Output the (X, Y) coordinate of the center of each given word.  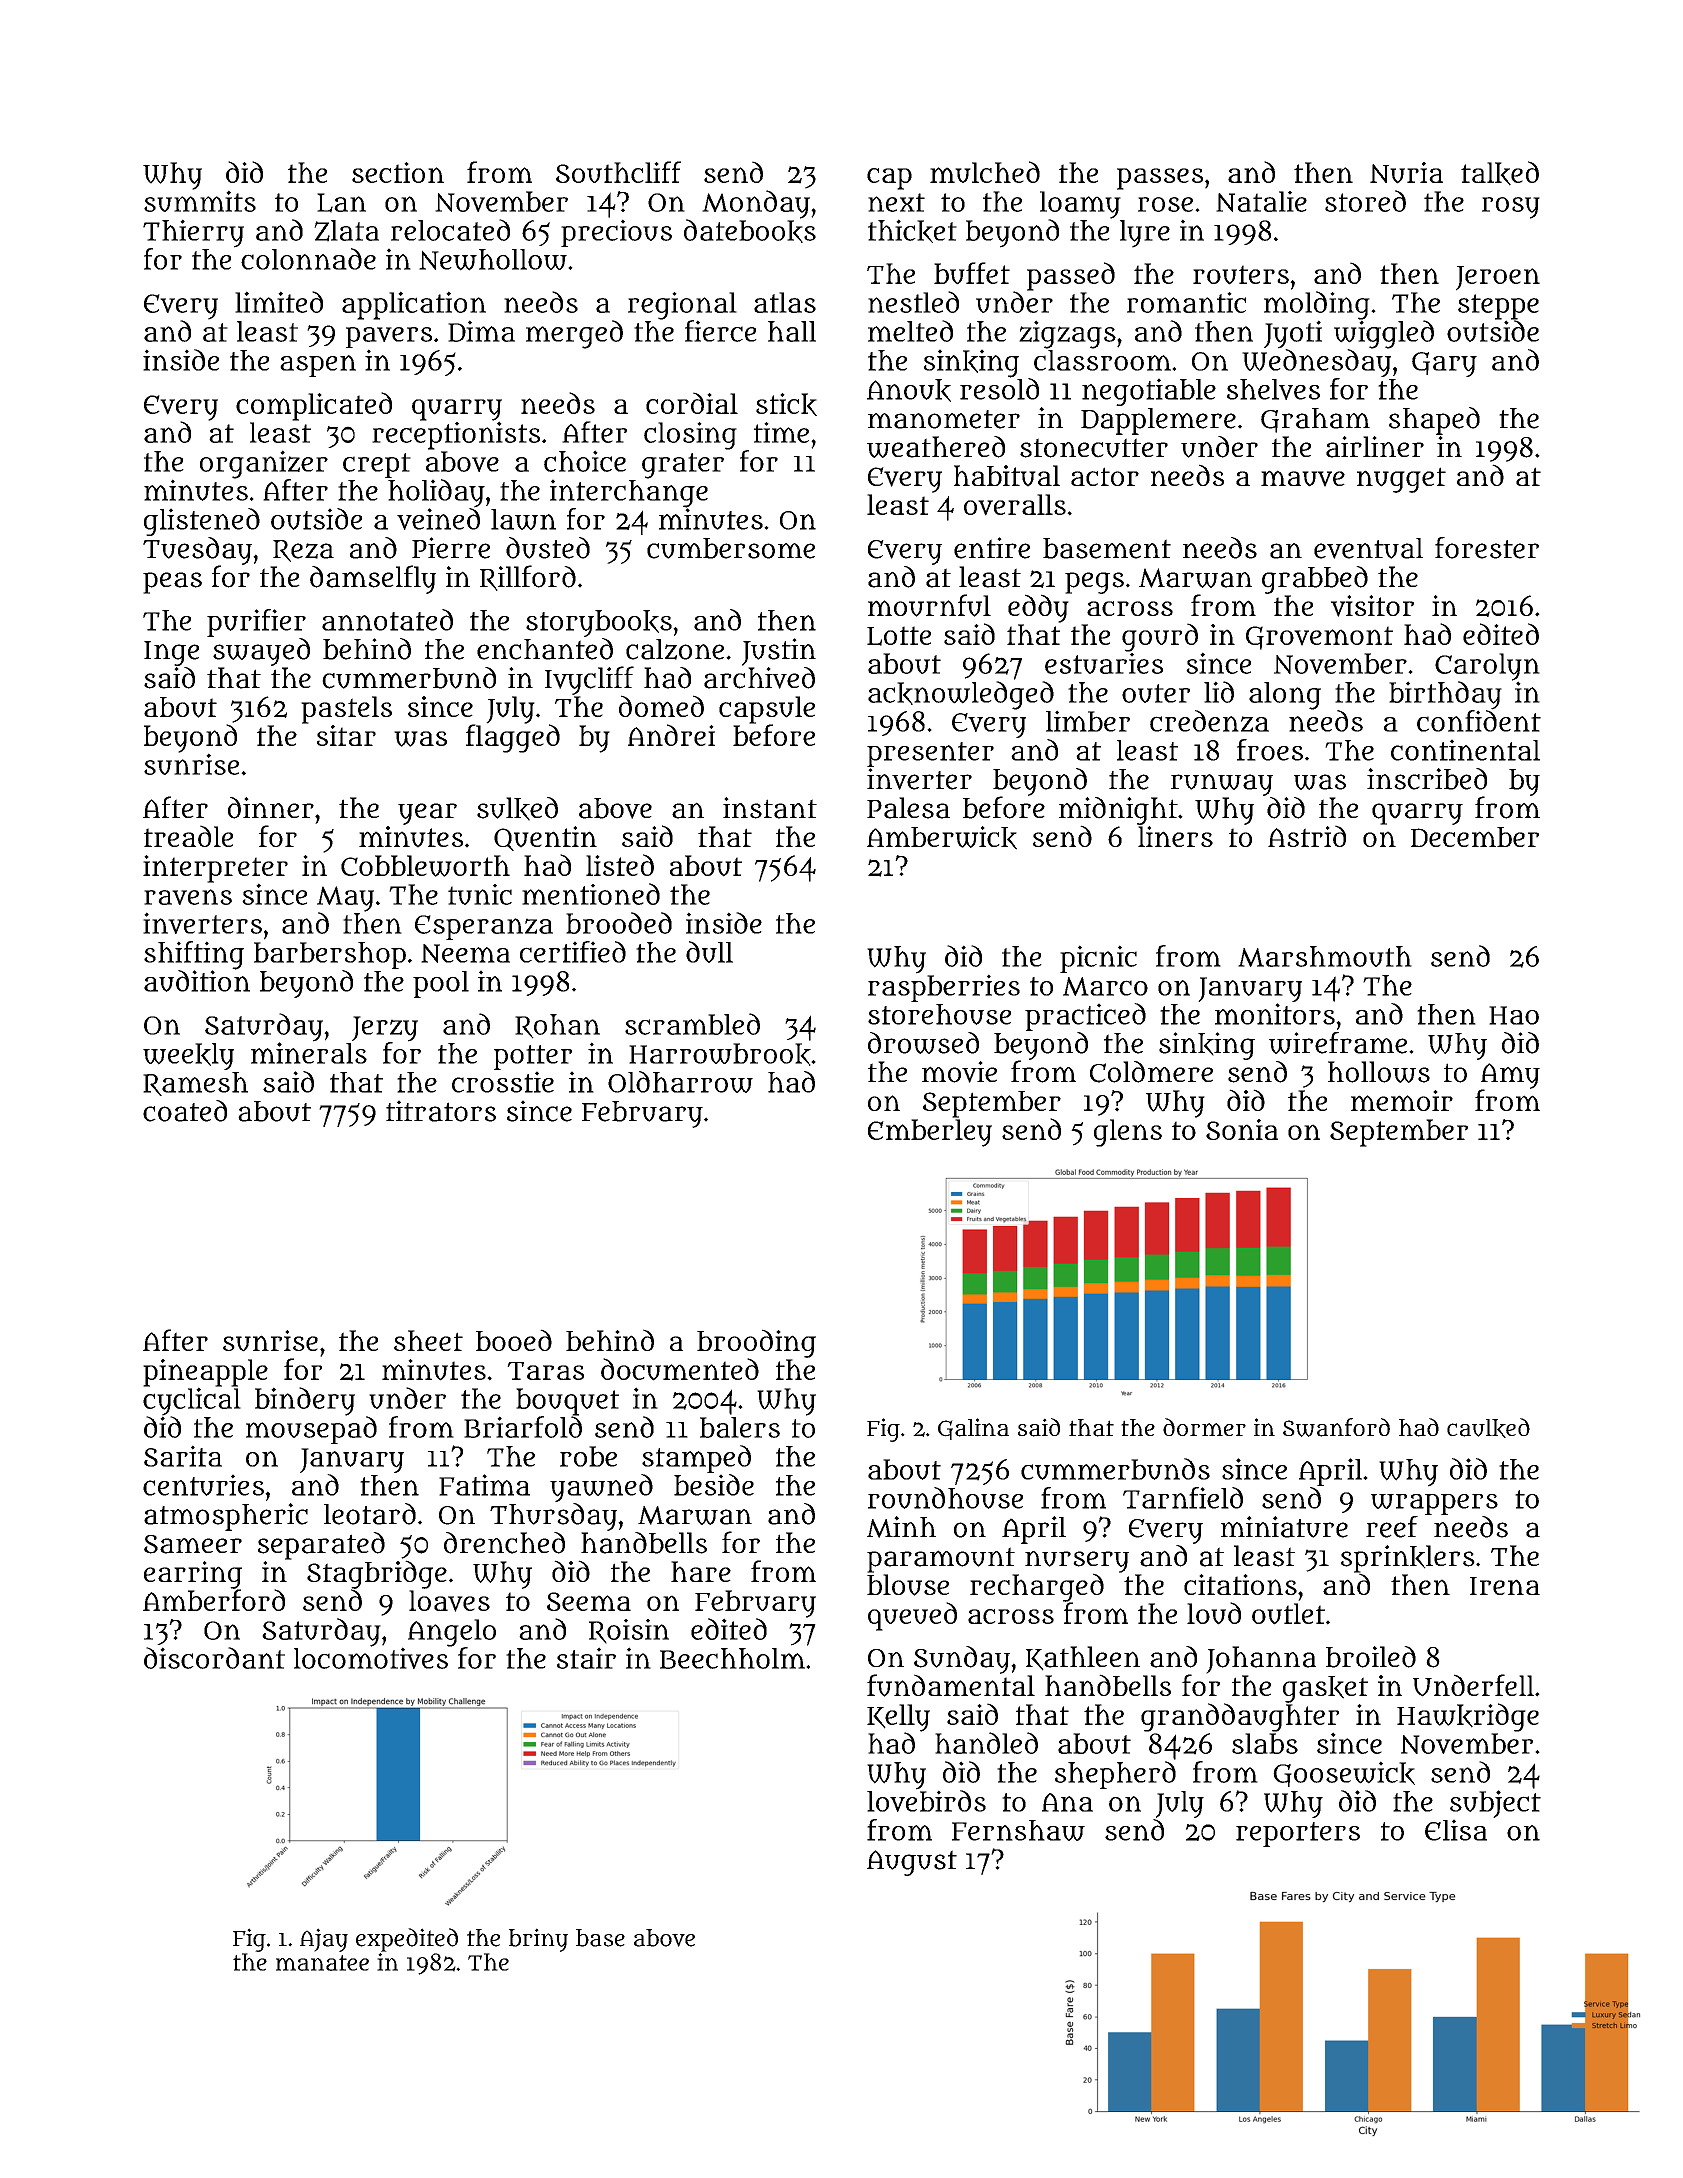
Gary (1444, 364)
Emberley (930, 1133)
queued (912, 1616)
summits (200, 201)
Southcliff (618, 172)
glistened (202, 522)
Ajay (324, 1940)
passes (1160, 179)
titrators (441, 1111)
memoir (1402, 1100)
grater (683, 466)
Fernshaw (1018, 1830)
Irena (1505, 1586)
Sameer (193, 1544)
